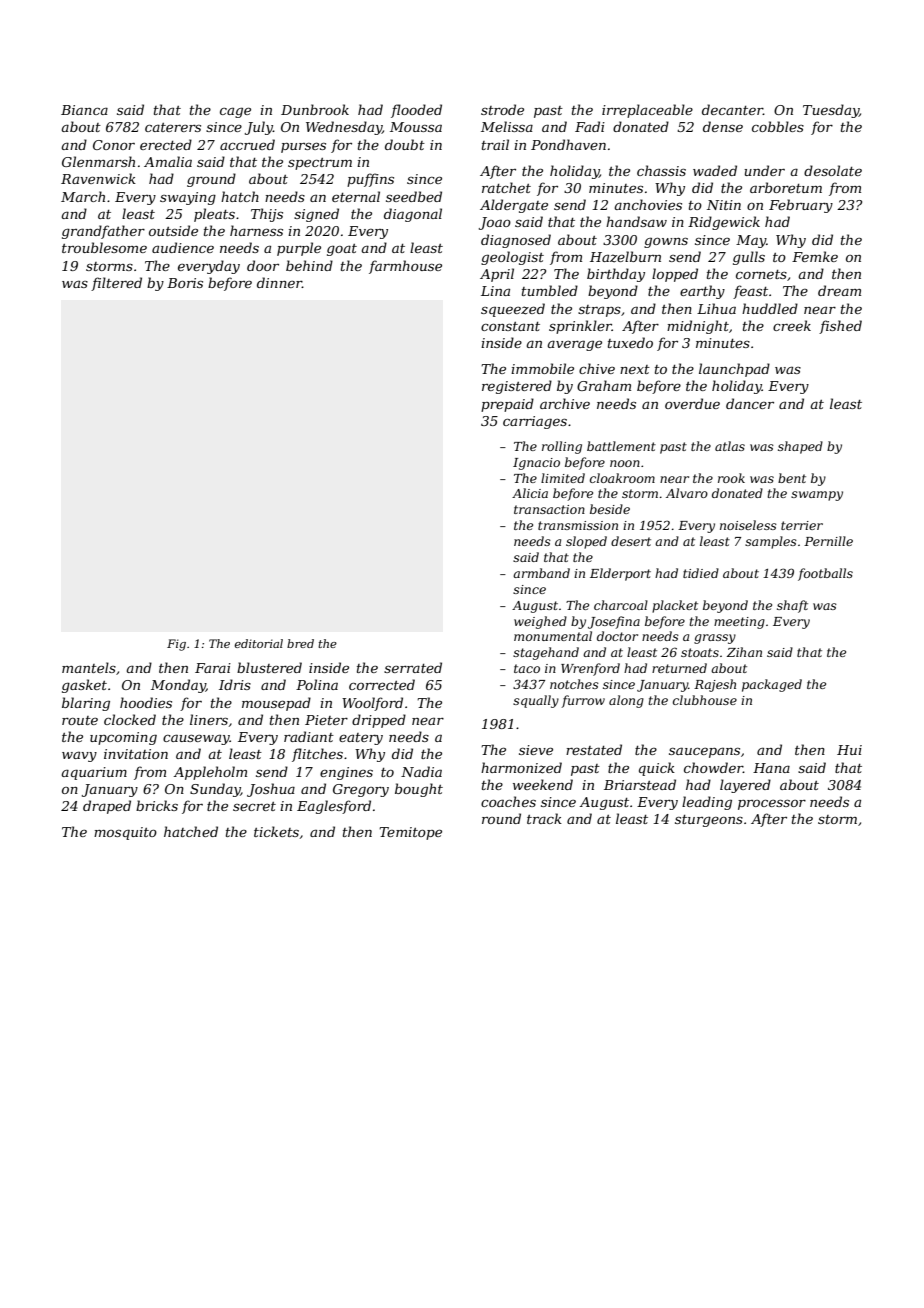  I want to click on diagonal, so click(413, 215).
